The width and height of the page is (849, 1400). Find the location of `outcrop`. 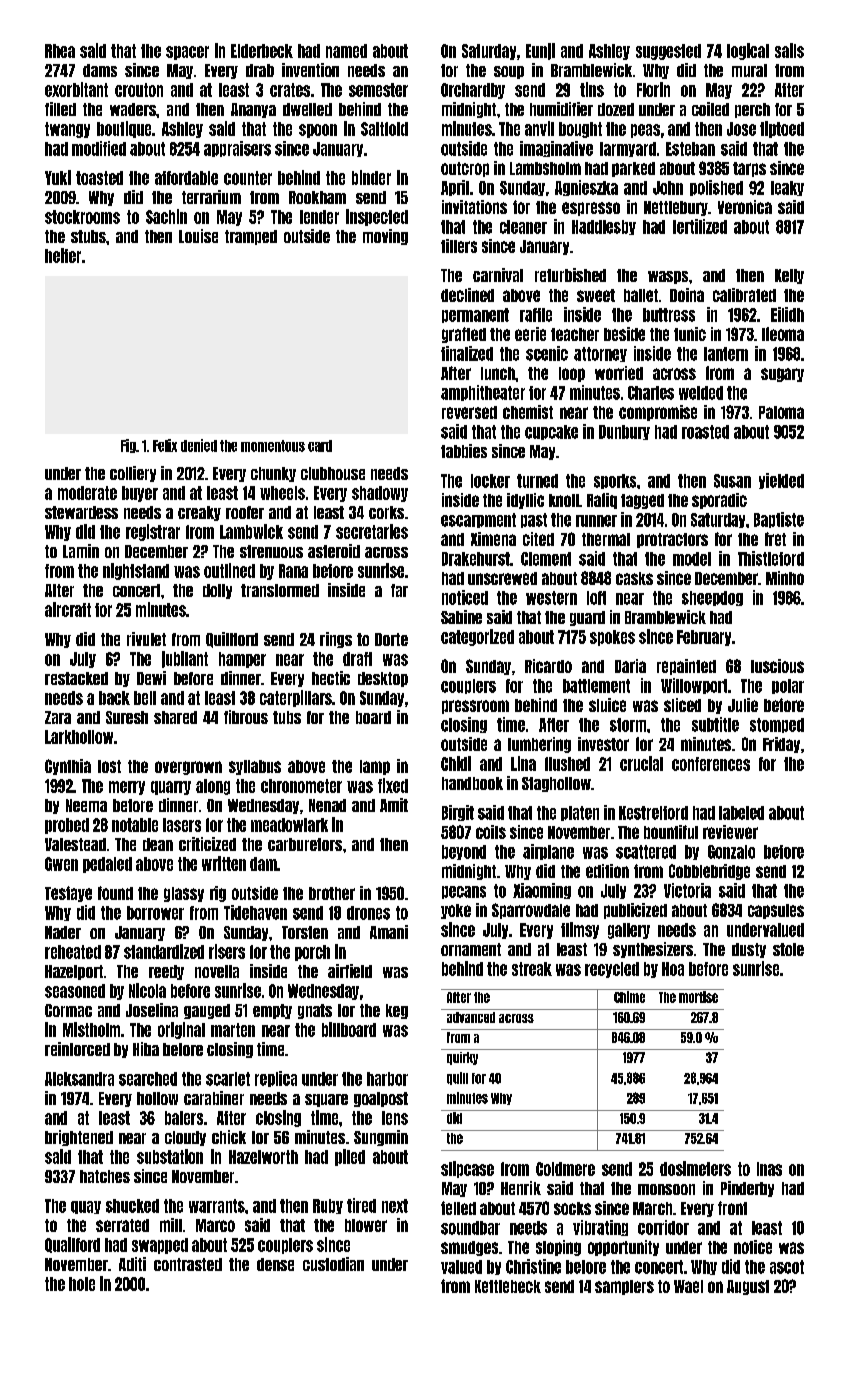

outcrop is located at coordinates (465, 169).
